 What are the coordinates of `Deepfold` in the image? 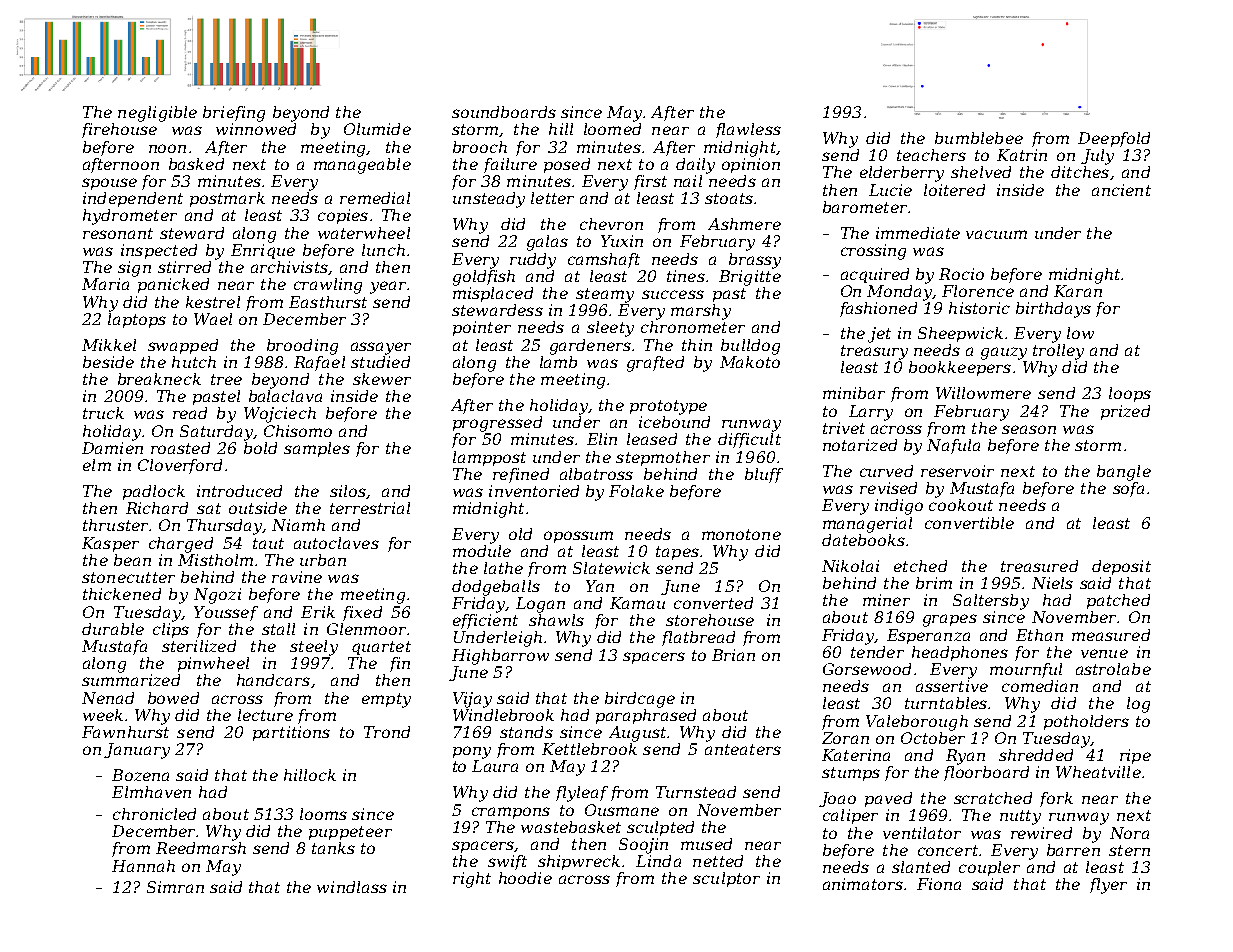 It's located at (1114, 139).
